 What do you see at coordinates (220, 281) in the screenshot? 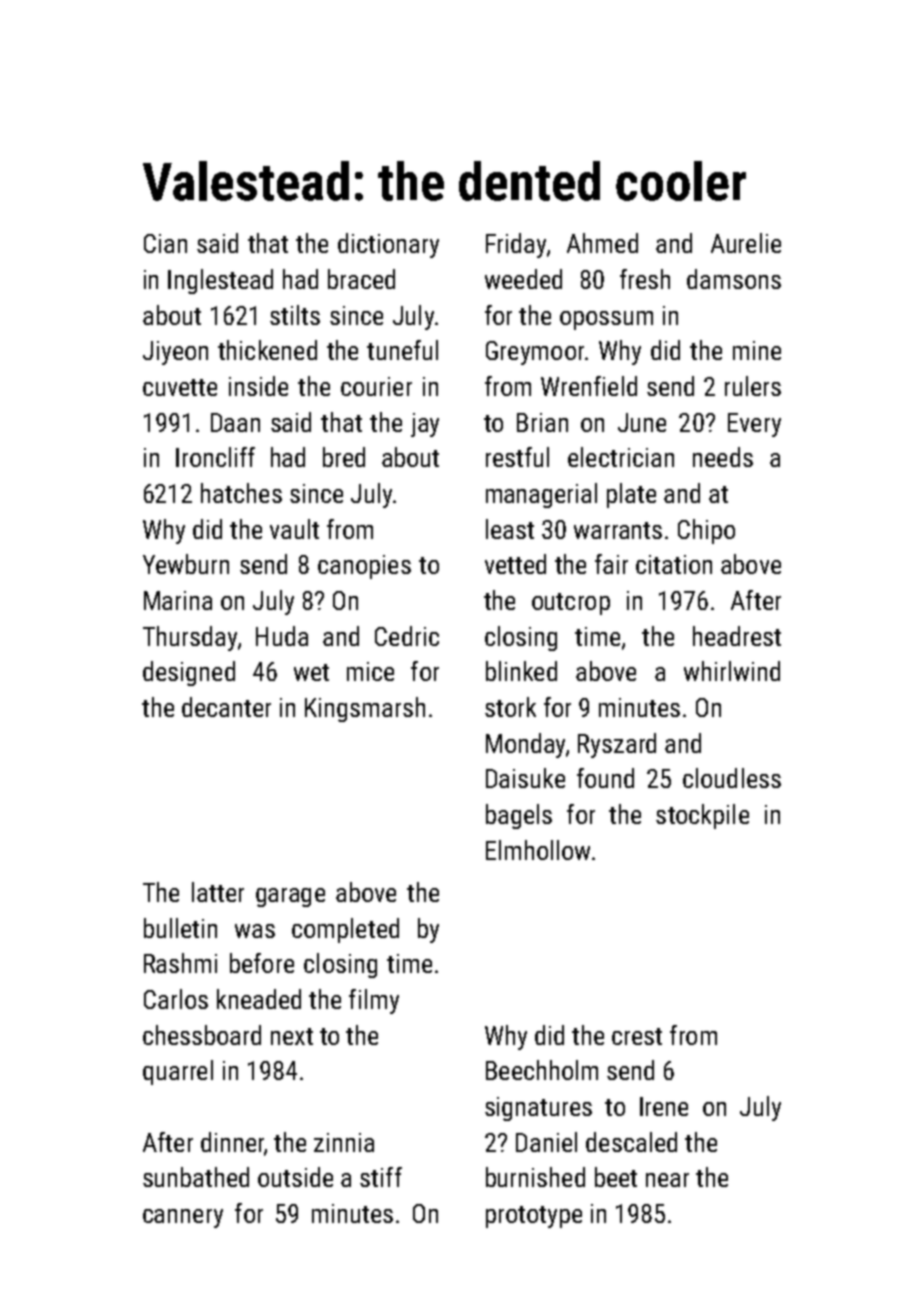
I see `Inglestead` at bounding box center [220, 281].
